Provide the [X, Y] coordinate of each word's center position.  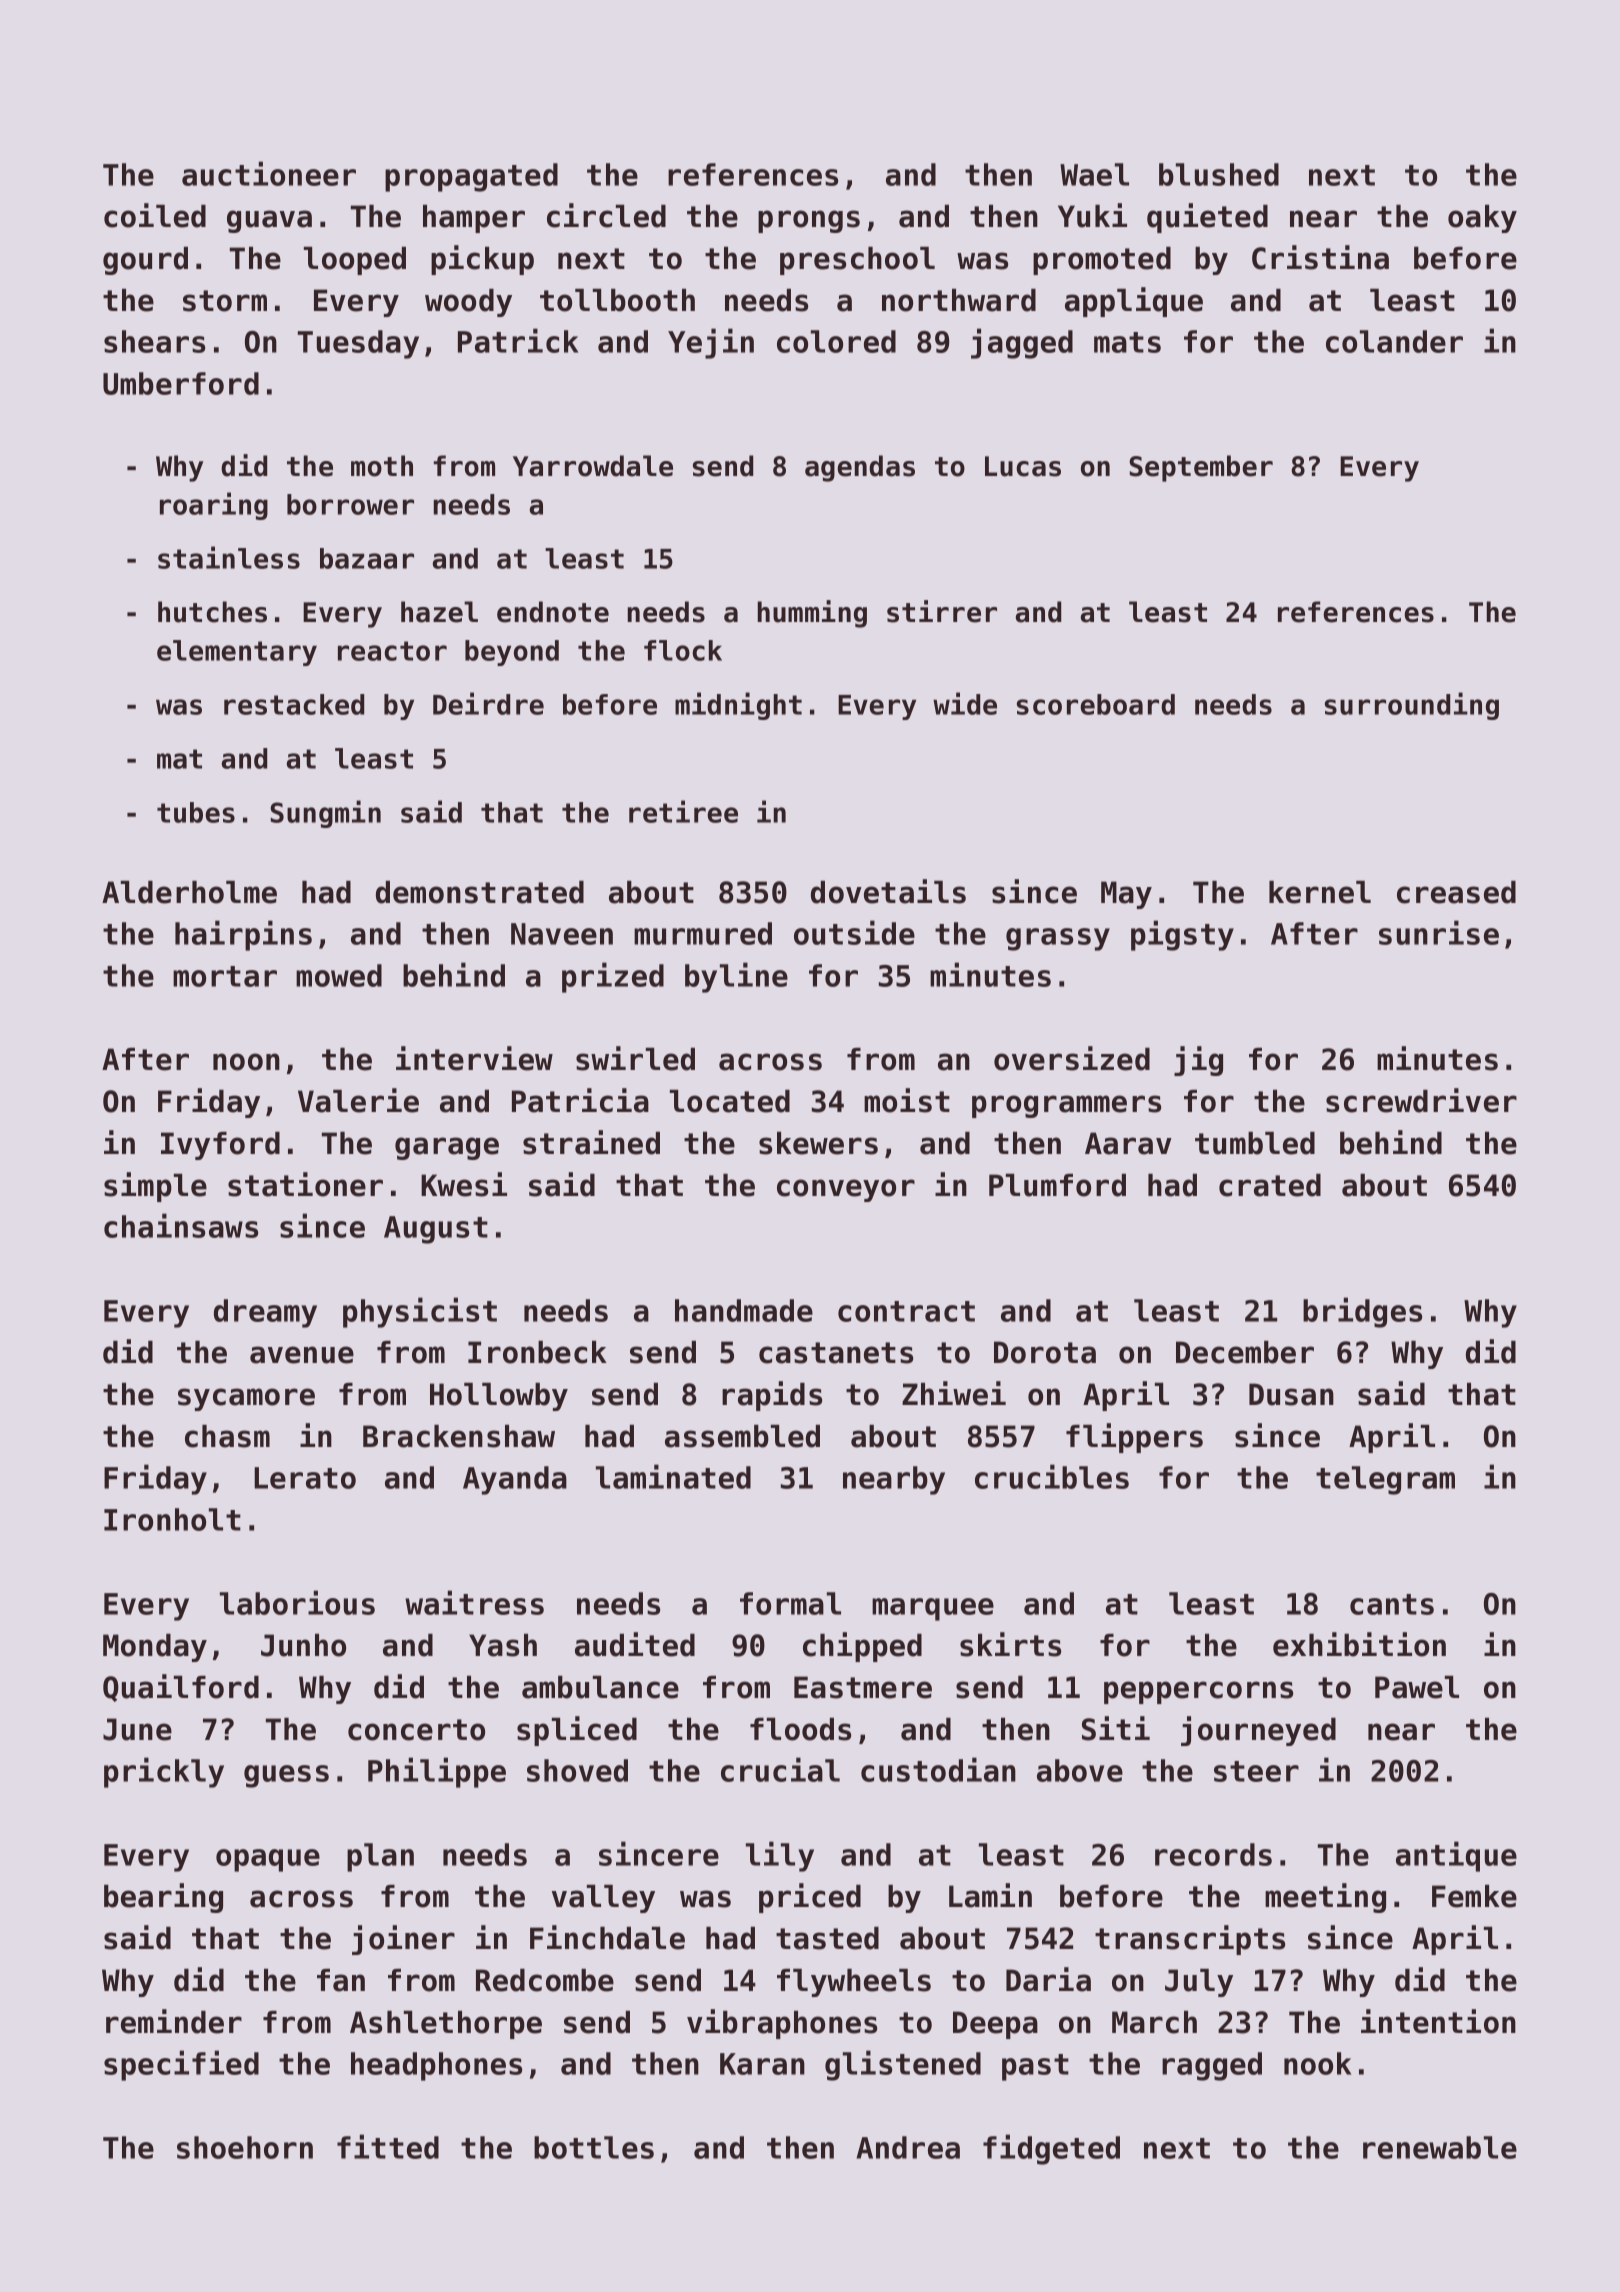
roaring [214, 506]
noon [246, 1062]
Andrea [908, 2147]
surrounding [1412, 706]
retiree [683, 811]
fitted [388, 2146]
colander [1394, 341]
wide [965, 703]
